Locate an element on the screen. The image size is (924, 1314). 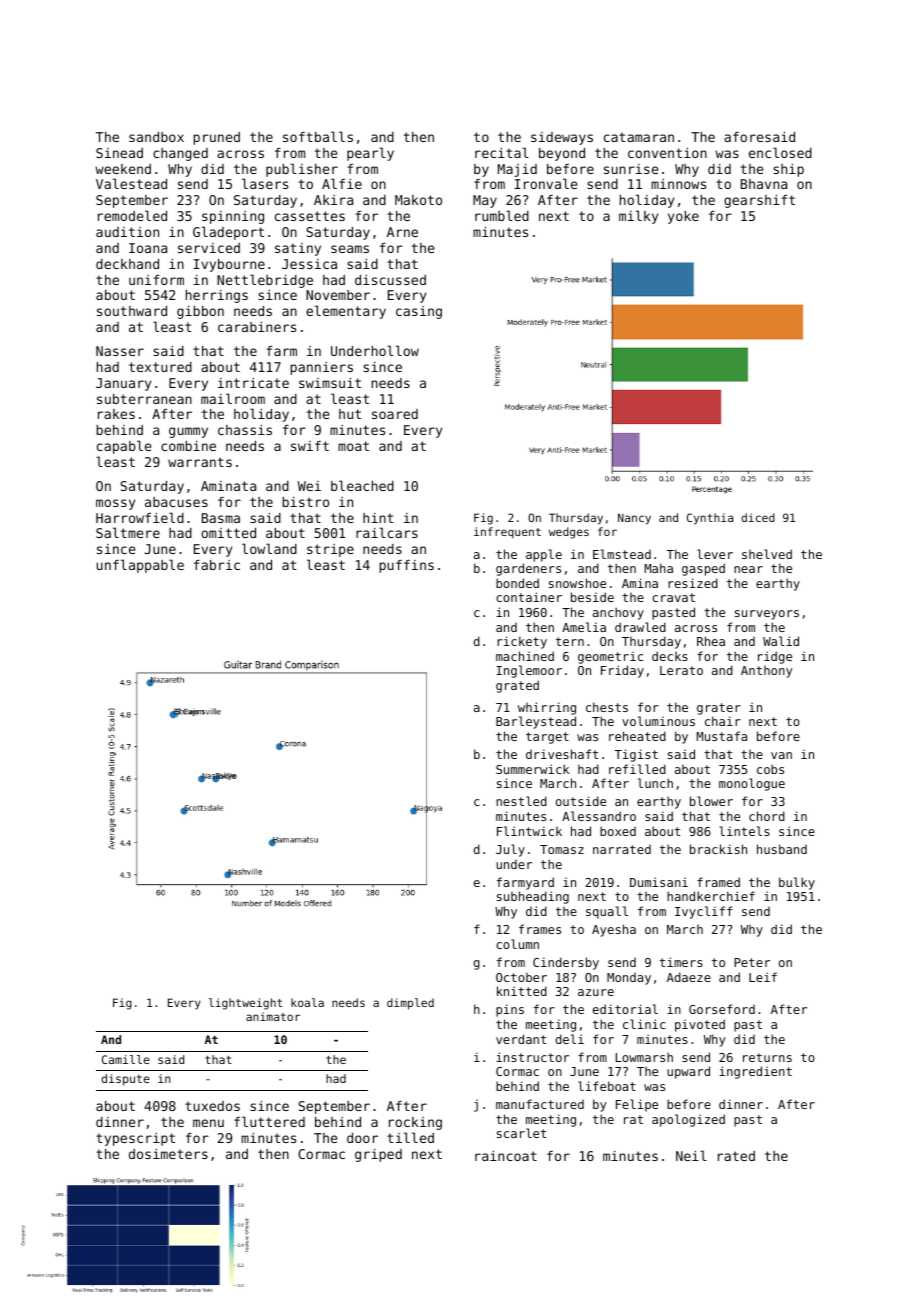
Flintwick is located at coordinates (529, 831).
